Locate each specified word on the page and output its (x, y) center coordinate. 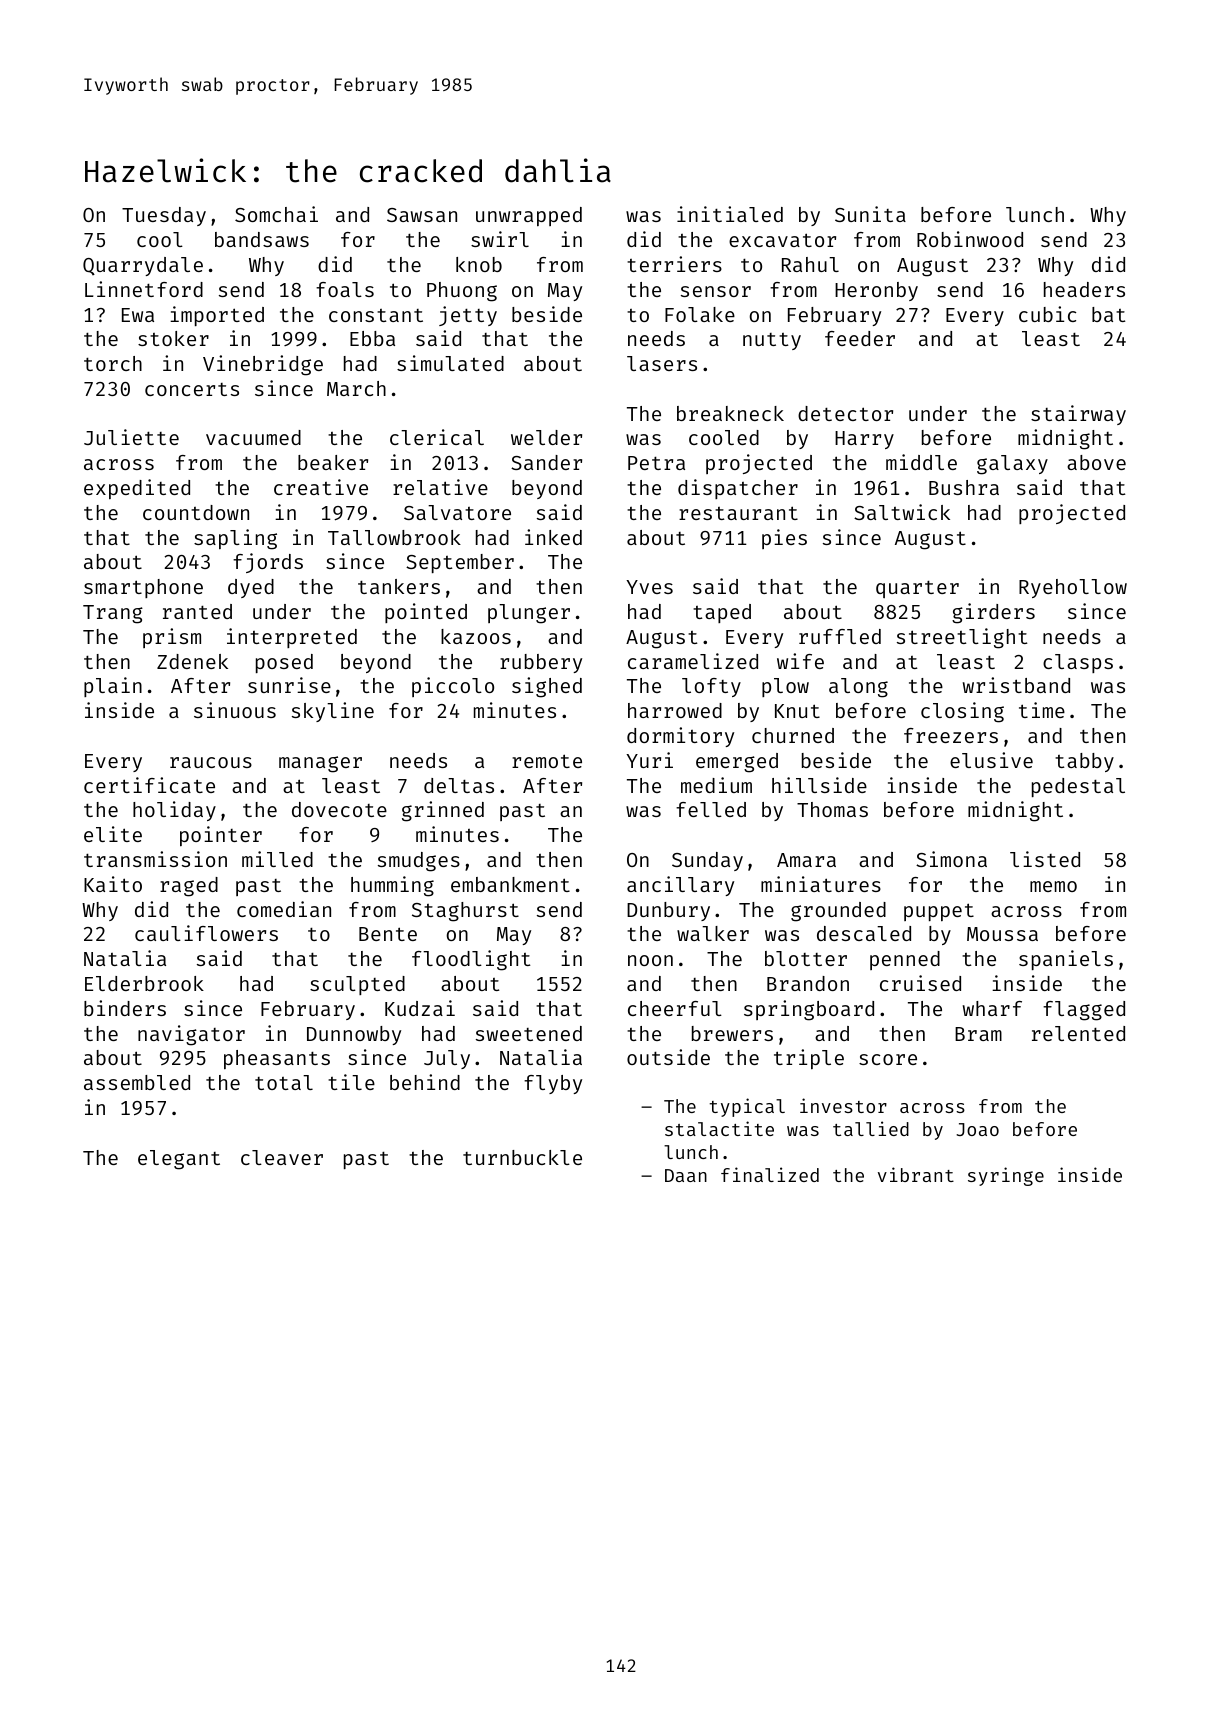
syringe (1006, 1176)
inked (553, 537)
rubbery (541, 663)
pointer (221, 836)
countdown (196, 512)
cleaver (282, 1157)
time (1042, 710)
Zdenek (192, 661)
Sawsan (422, 215)
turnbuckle (522, 1157)
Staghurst (465, 912)
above (1096, 462)
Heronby (876, 291)
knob (479, 264)
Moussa (1002, 934)
